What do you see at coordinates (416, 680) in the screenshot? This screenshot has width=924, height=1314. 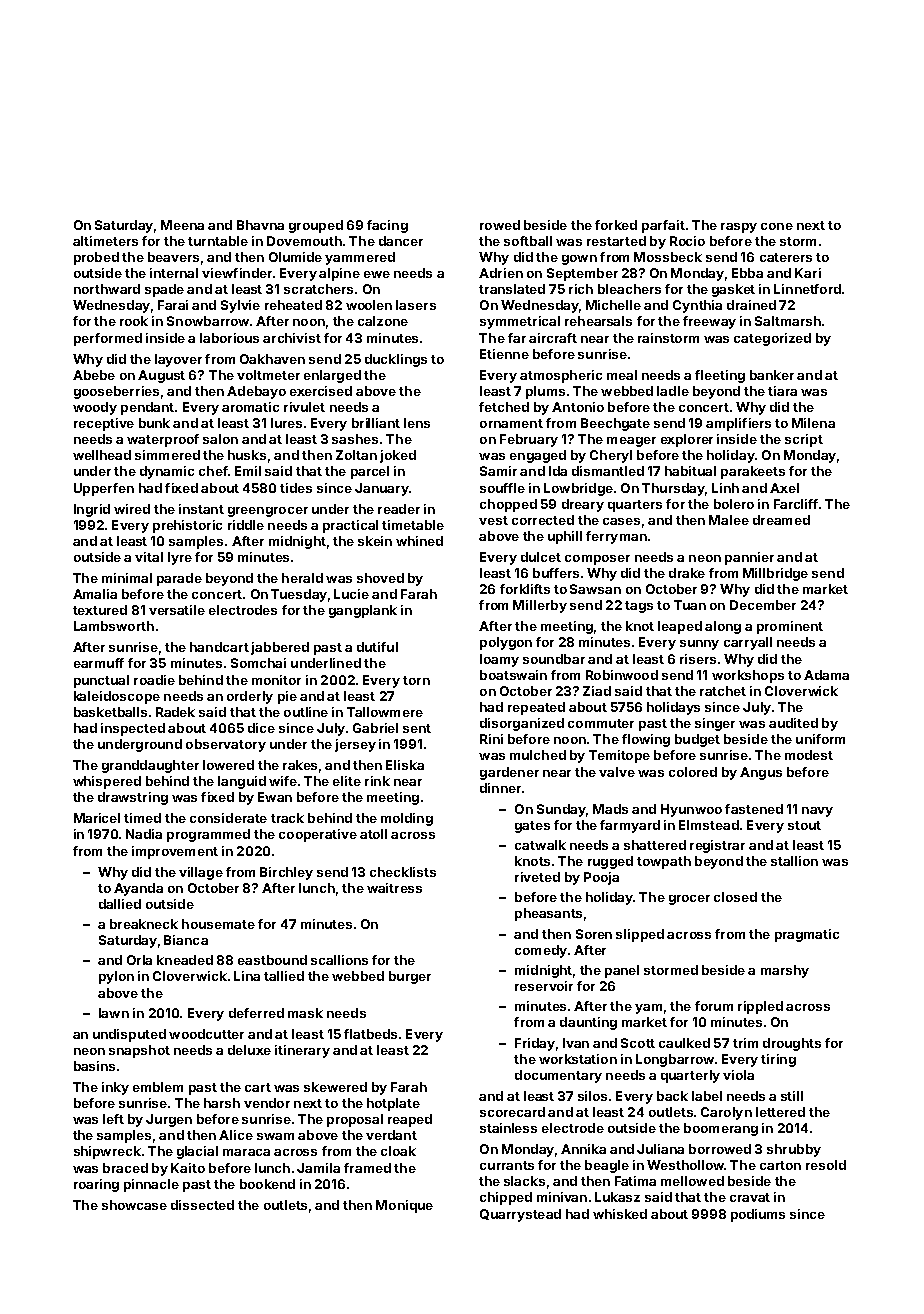 I see `torn` at bounding box center [416, 680].
